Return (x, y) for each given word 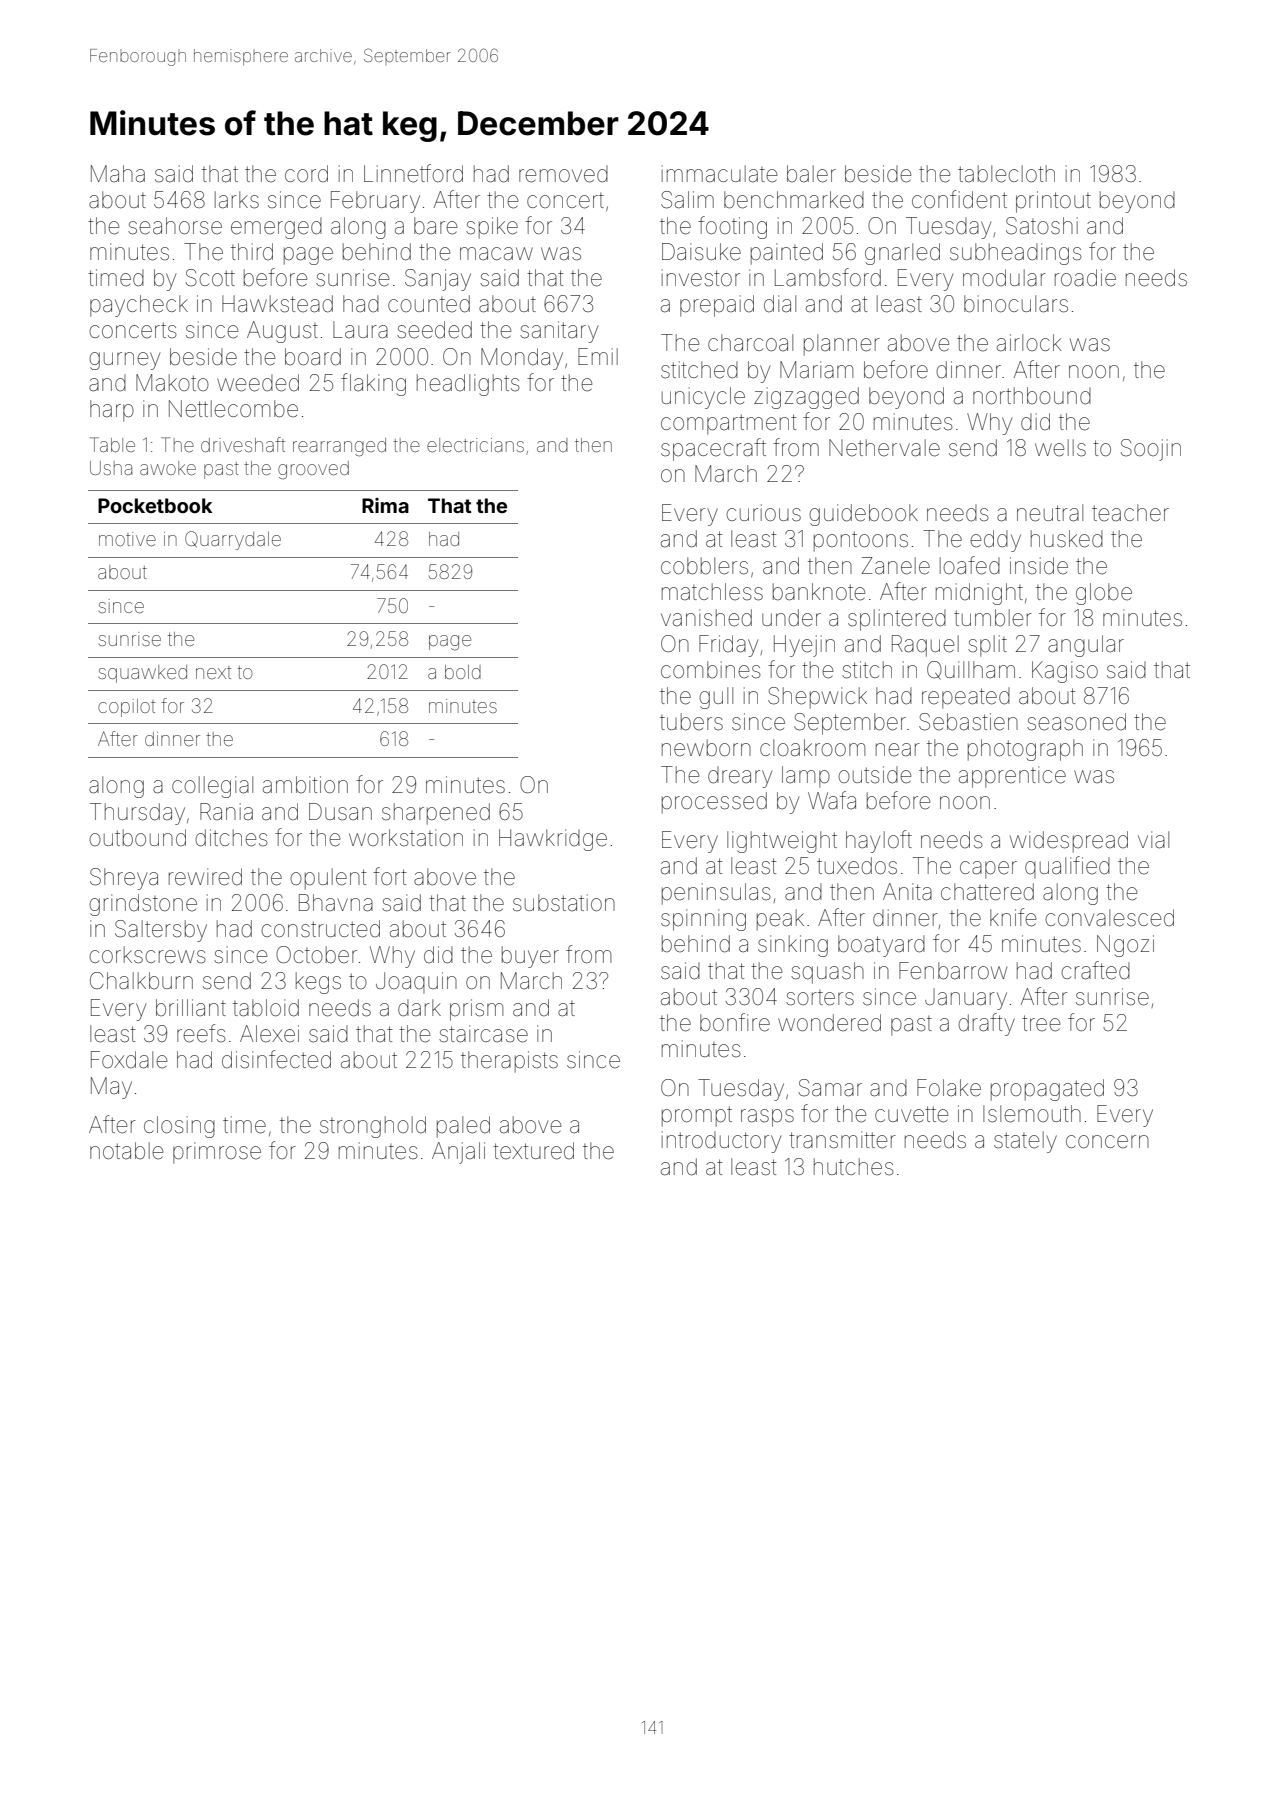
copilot (126, 708)
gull (716, 698)
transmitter (842, 1140)
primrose (217, 1153)
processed (714, 803)
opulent (328, 879)
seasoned (1076, 722)
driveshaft (243, 444)
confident (959, 199)
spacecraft (713, 449)
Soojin (1151, 450)
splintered (897, 620)
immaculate (719, 174)
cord (306, 173)
